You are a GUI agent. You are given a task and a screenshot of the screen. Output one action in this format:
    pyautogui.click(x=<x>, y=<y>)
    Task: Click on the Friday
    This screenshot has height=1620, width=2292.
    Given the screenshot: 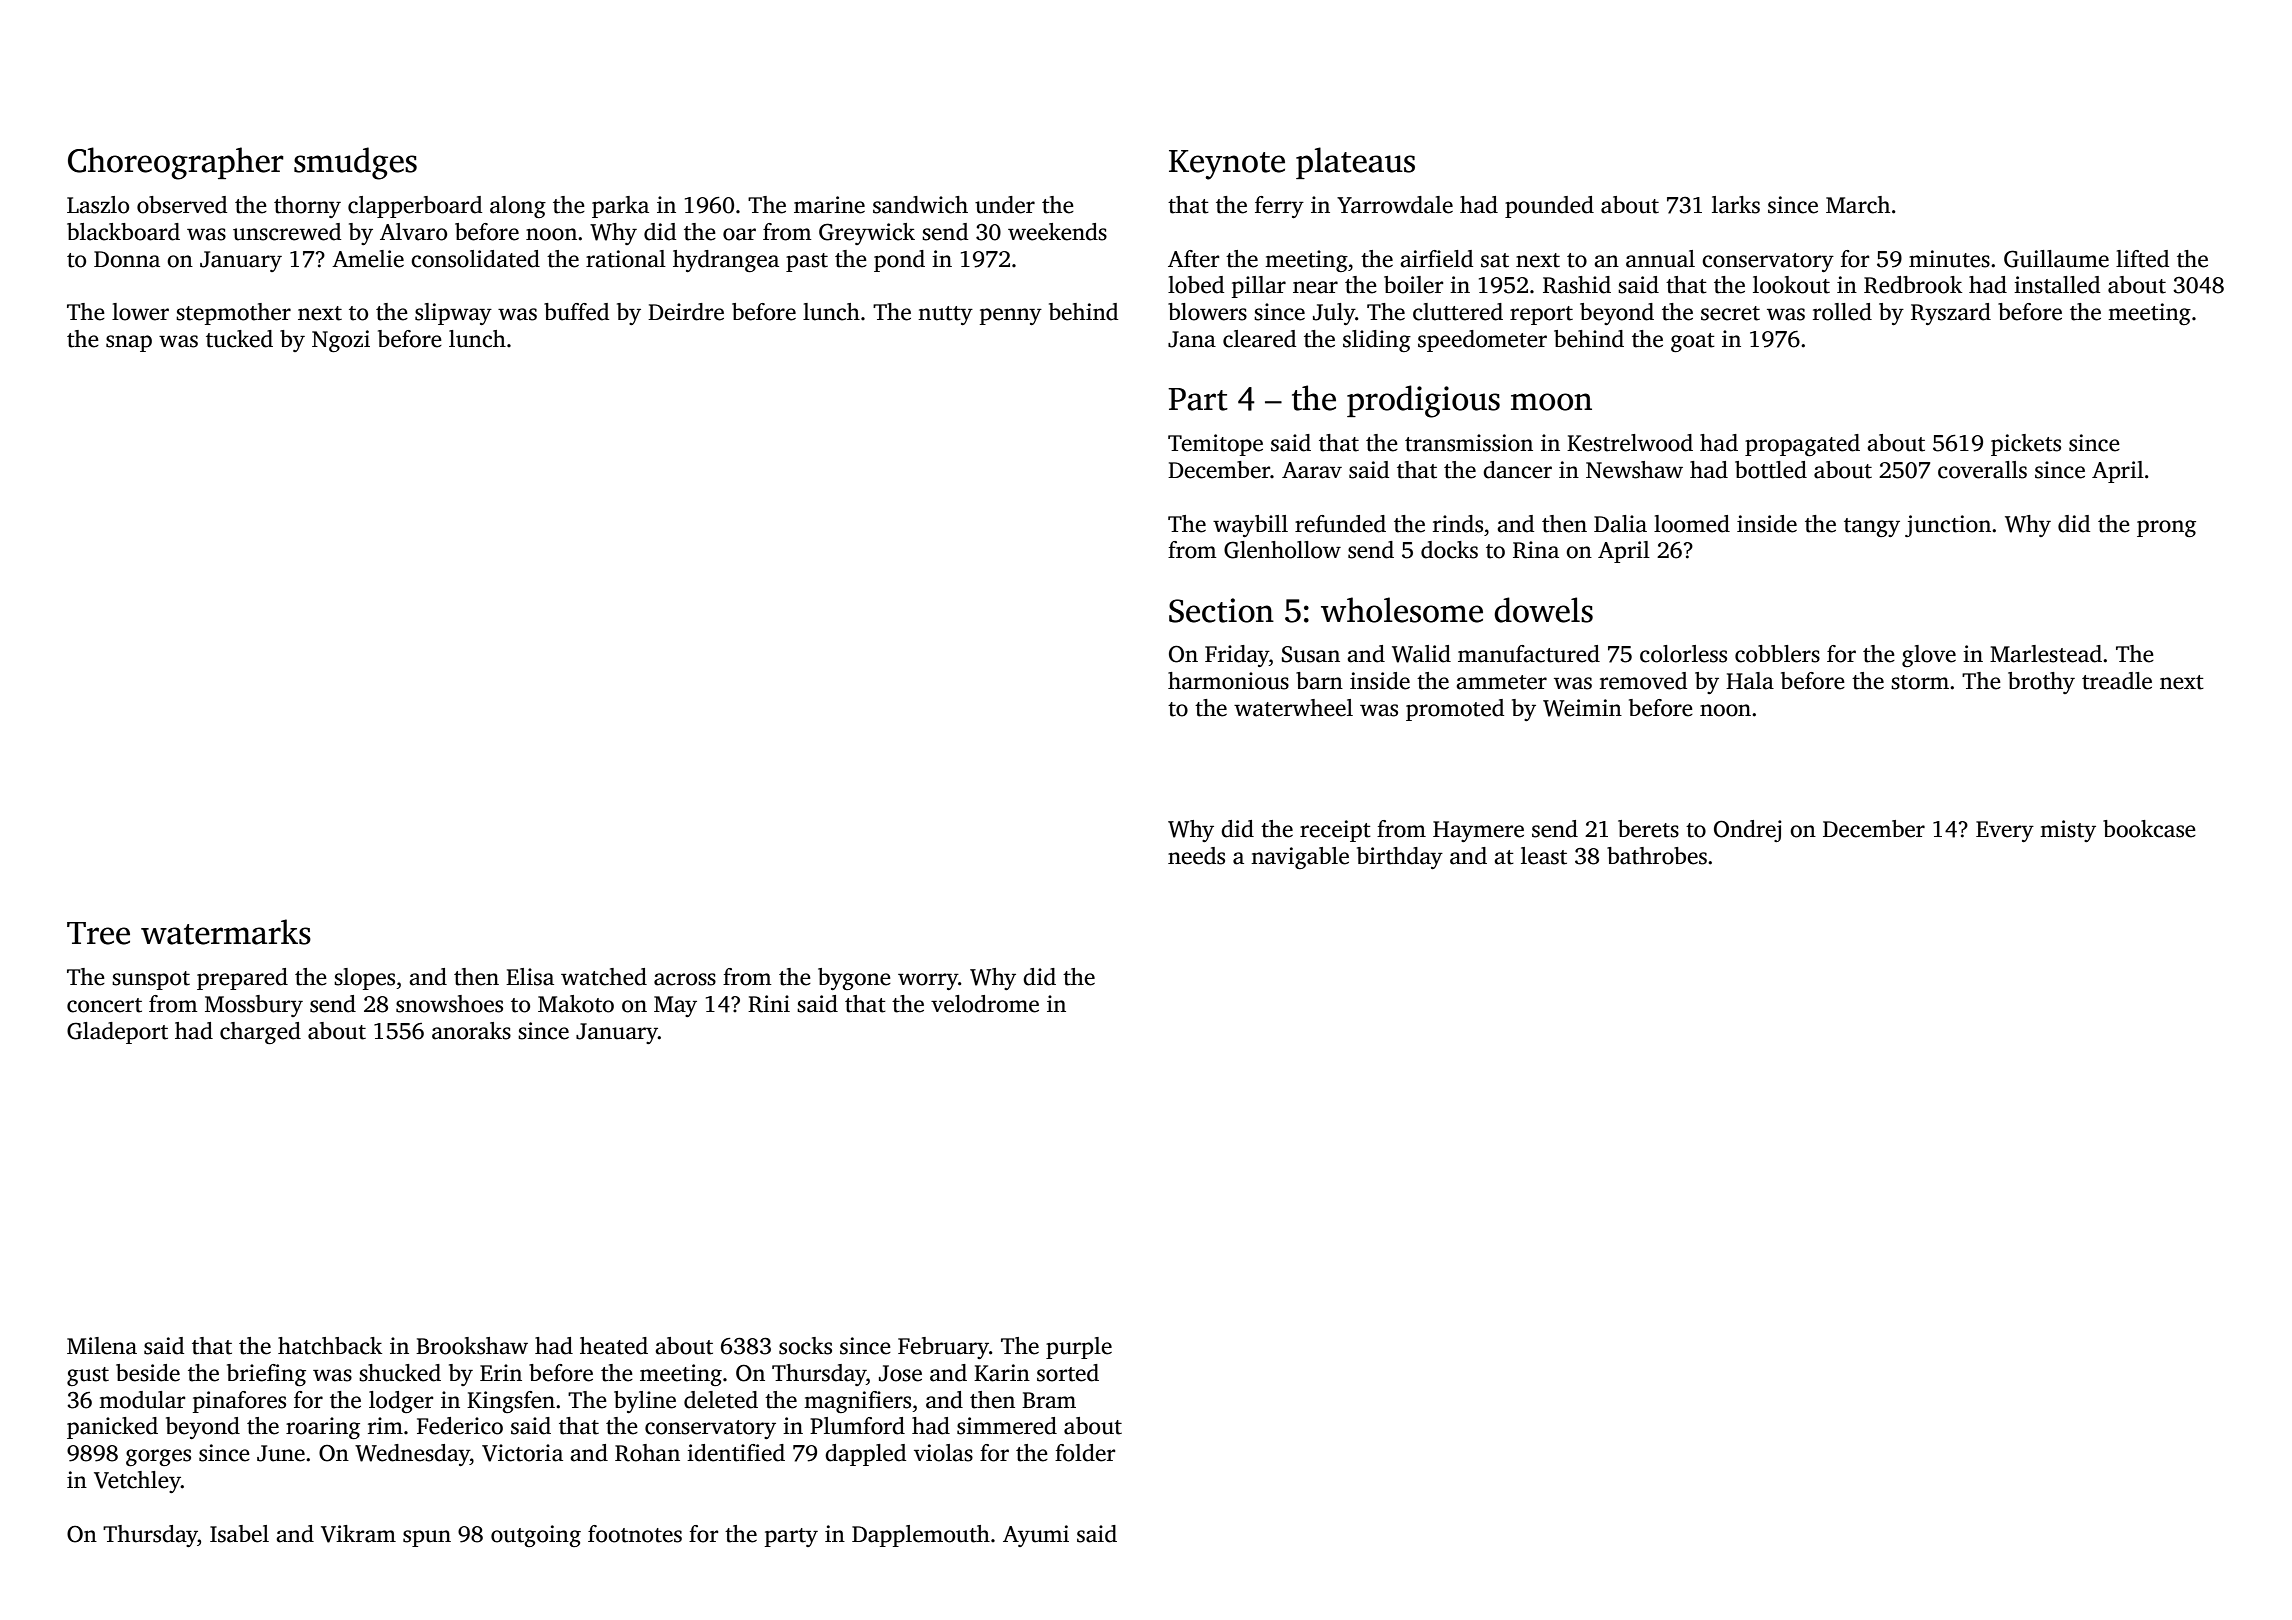 What is the action you would take?
    pyautogui.click(x=1237, y=656)
